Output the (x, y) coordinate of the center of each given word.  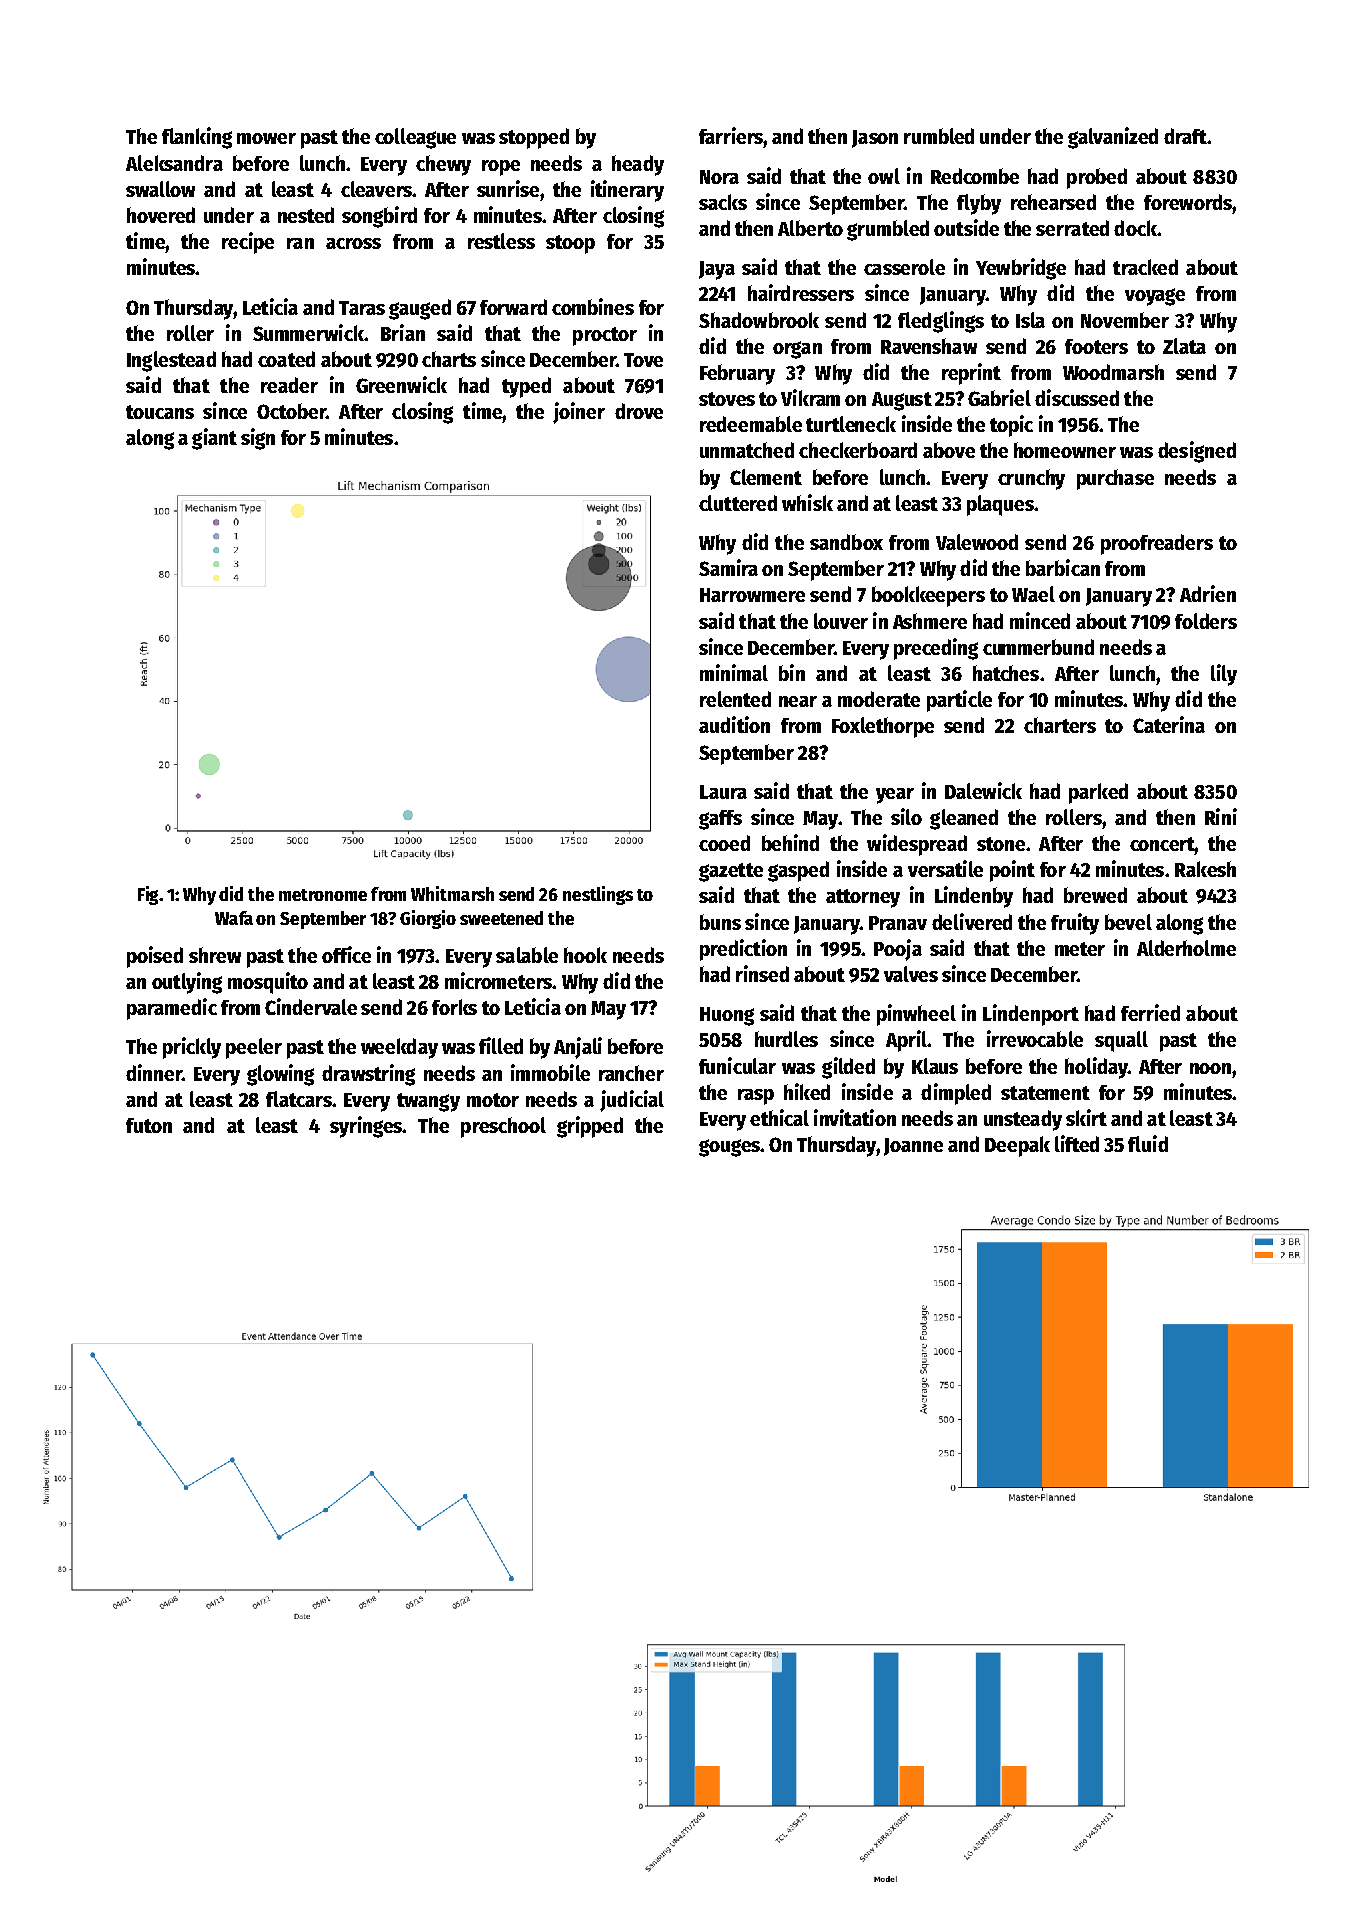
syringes (366, 1127)
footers (1096, 346)
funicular (737, 1065)
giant (214, 439)
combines (593, 306)
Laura (723, 792)
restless (501, 241)
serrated (1072, 228)
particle (959, 701)
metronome (323, 895)
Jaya (717, 270)
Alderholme (1186, 948)
